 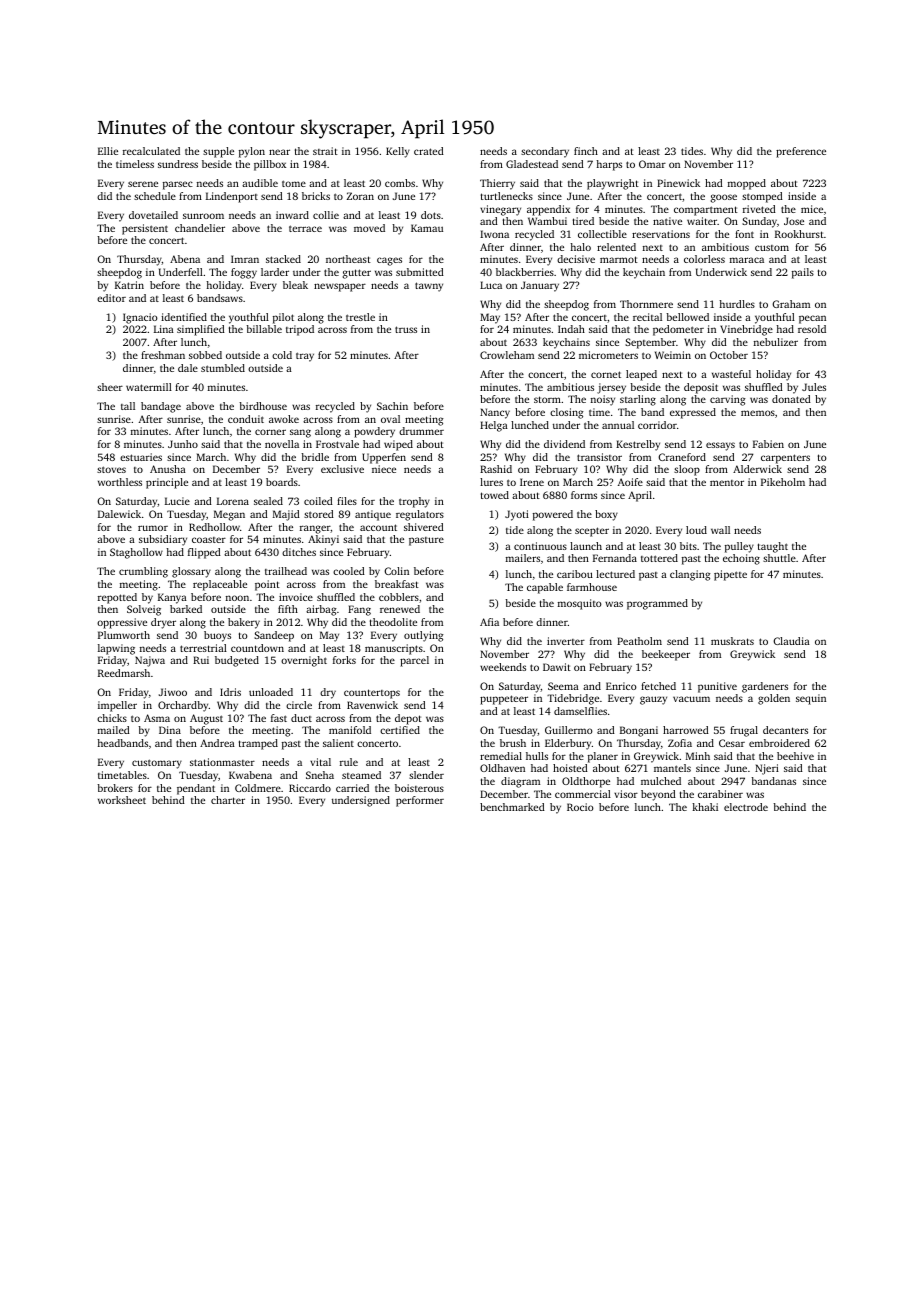 What do you see at coordinates (361, 775) in the document?
I see `steamed` at bounding box center [361, 775].
